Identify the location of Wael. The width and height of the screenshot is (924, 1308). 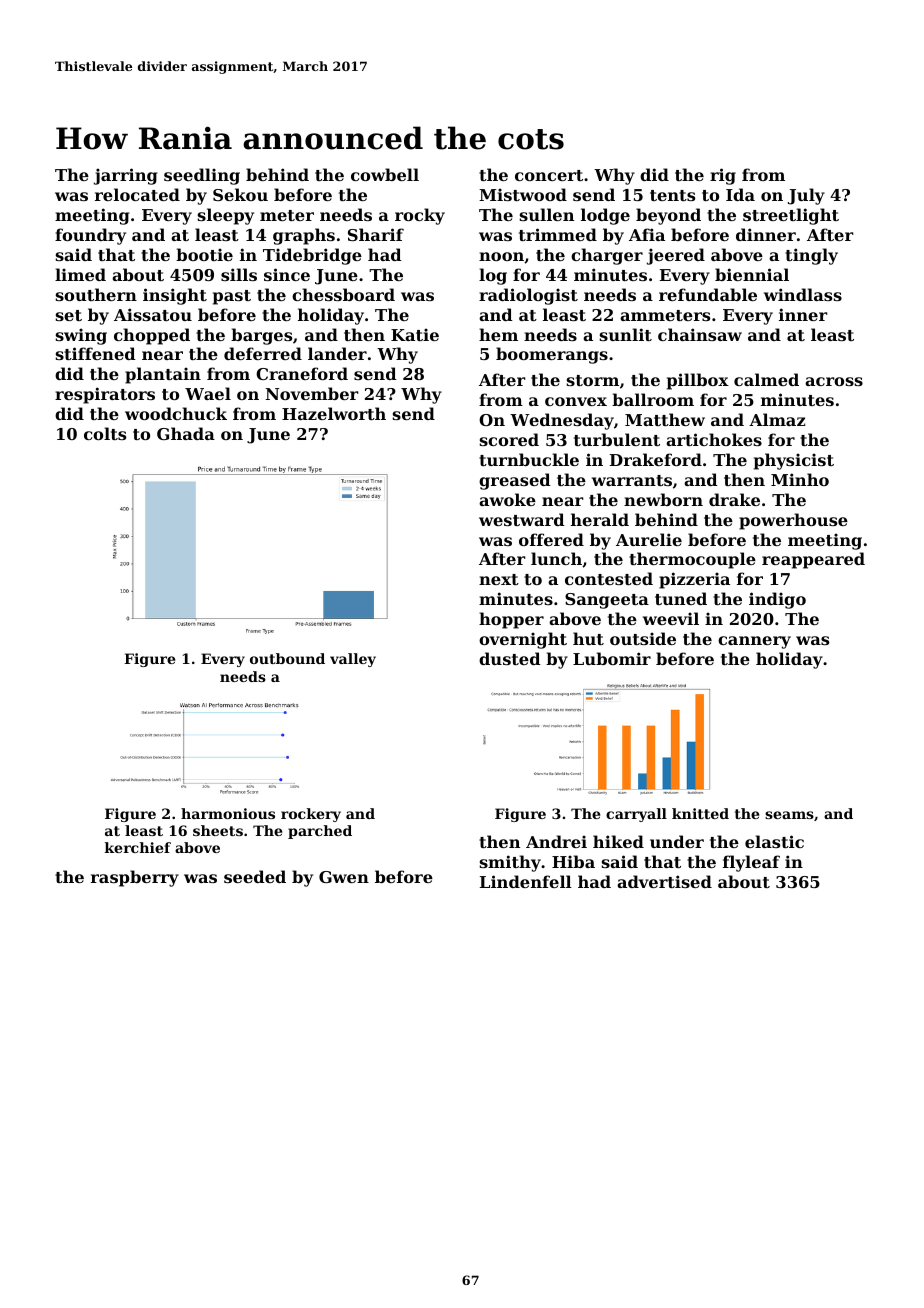
(208, 393).
